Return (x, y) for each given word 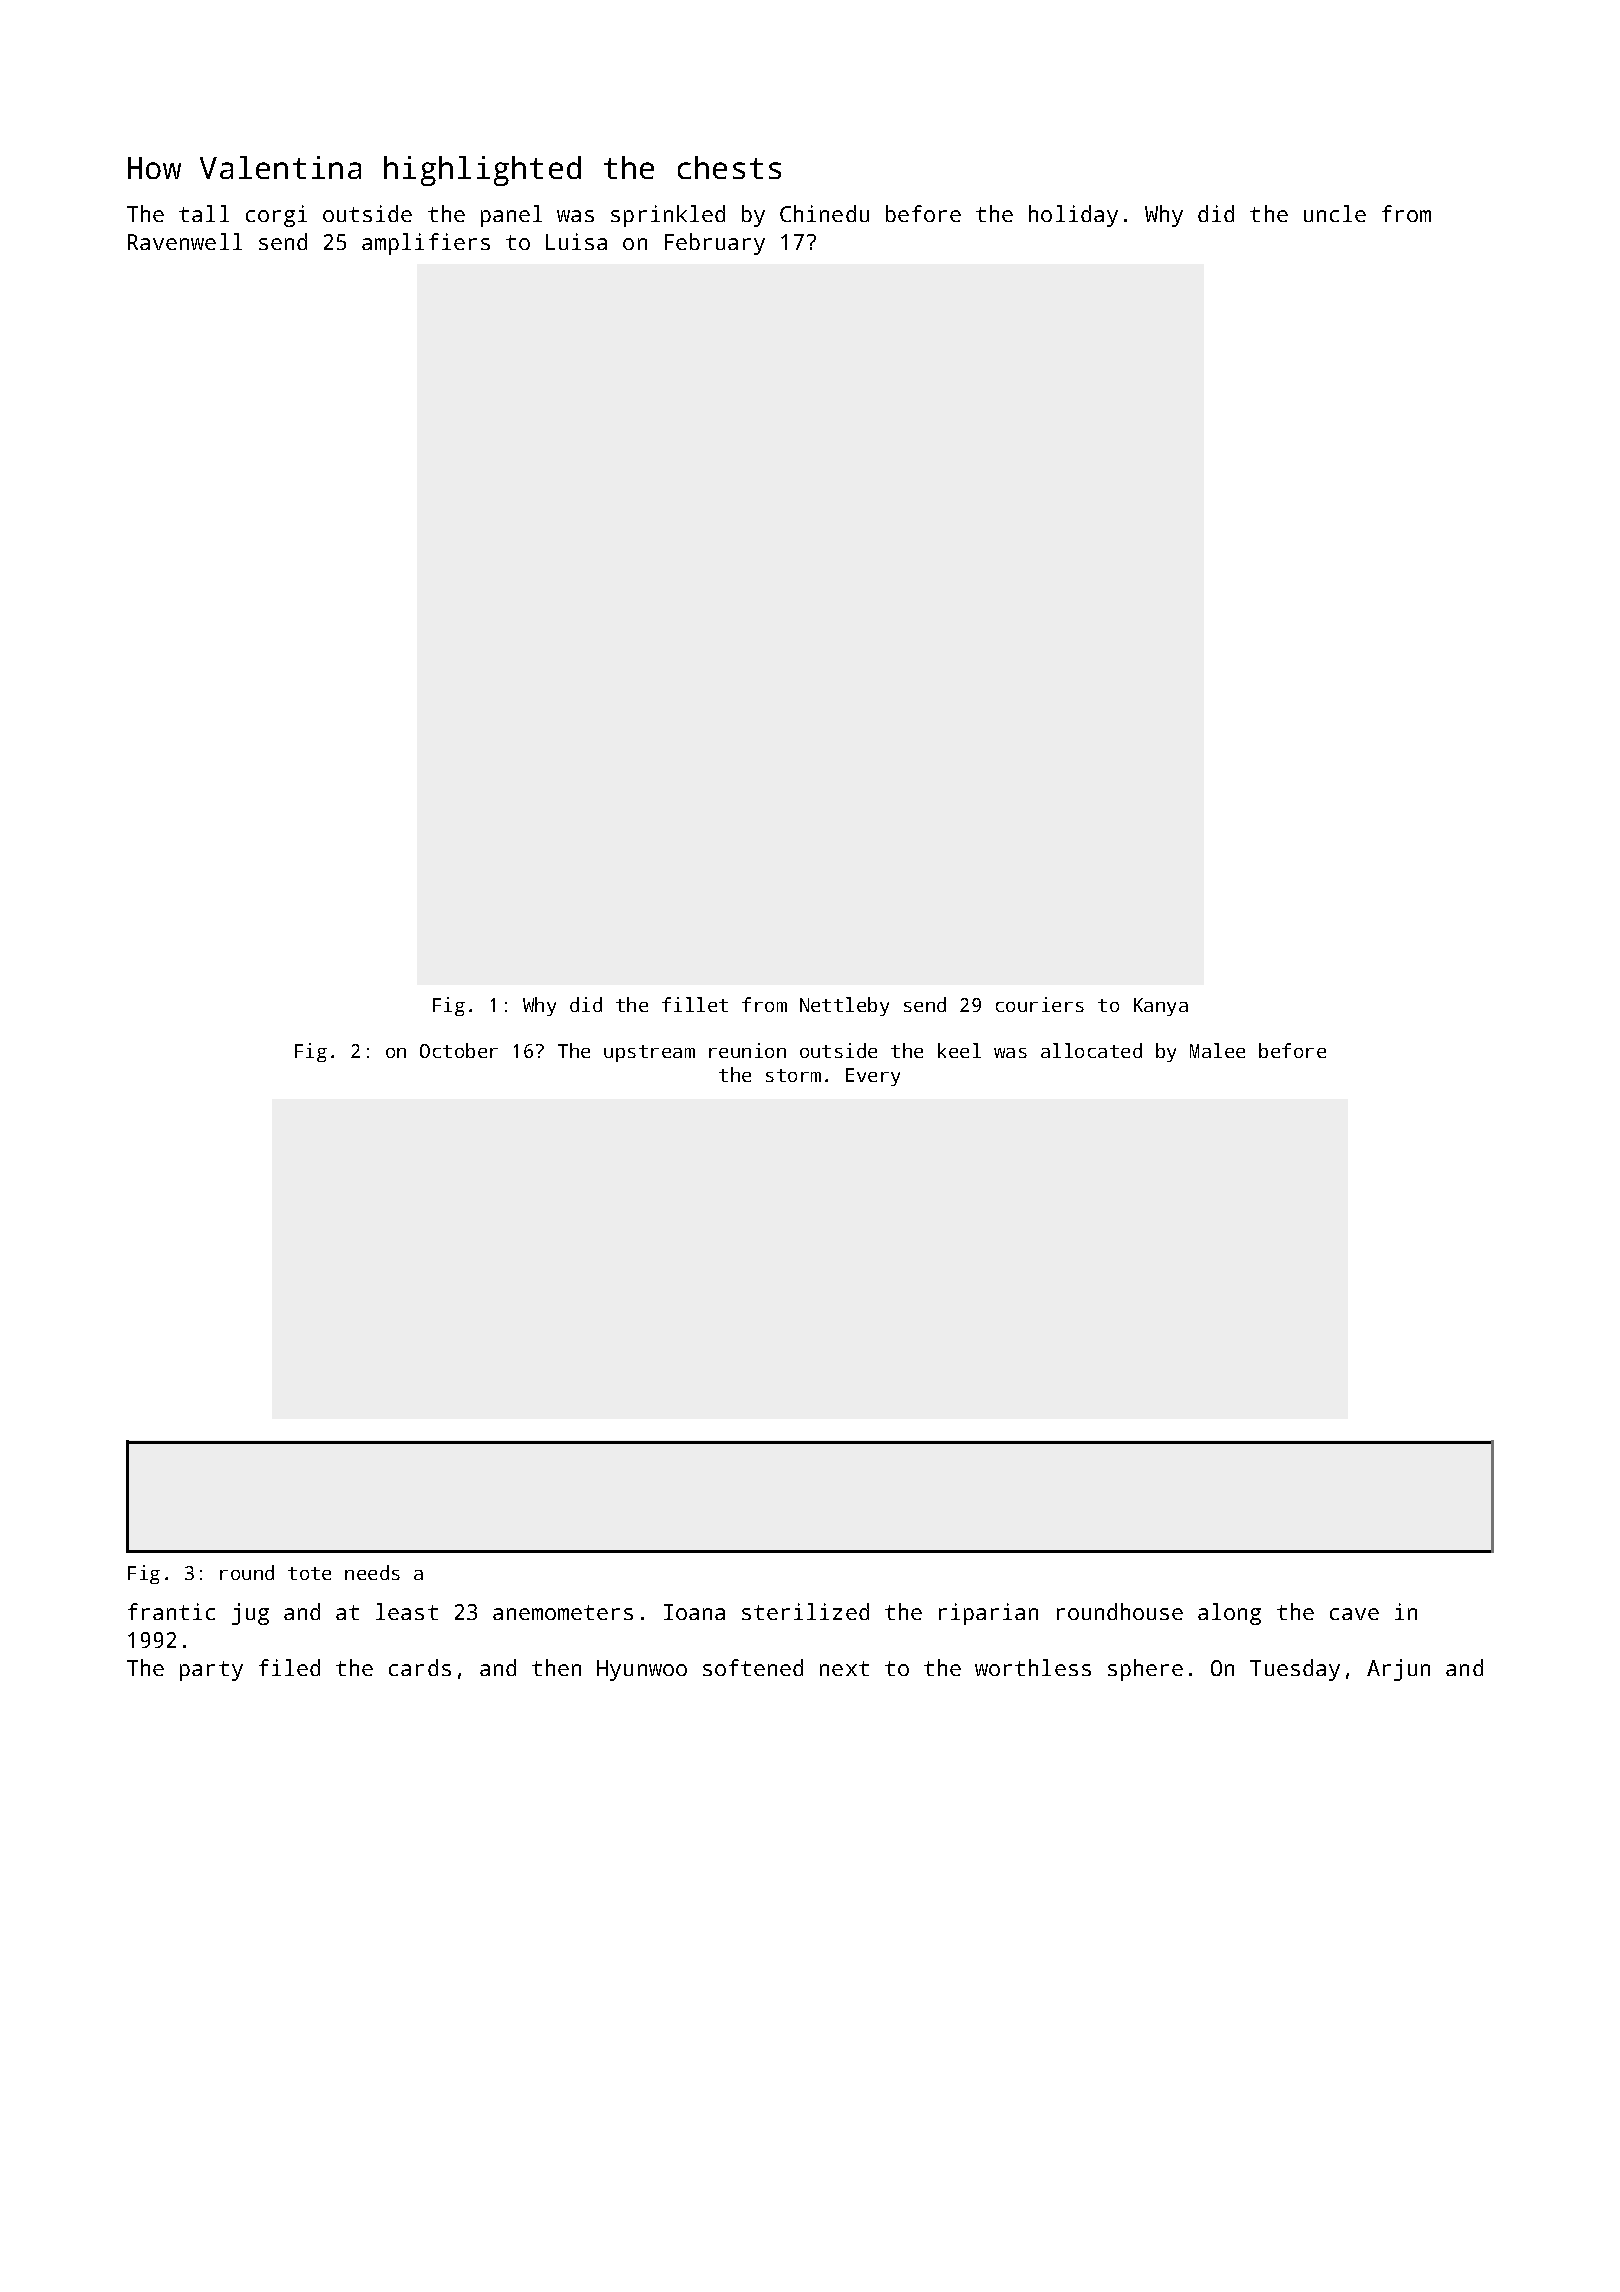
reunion (747, 1050)
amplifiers (426, 244)
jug (250, 1614)
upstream (649, 1053)
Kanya (1161, 1007)
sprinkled (668, 216)
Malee (1217, 1050)
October (459, 1050)
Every (873, 1077)
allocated (1091, 1050)
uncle (1335, 213)
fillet (695, 1004)
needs (372, 1572)
